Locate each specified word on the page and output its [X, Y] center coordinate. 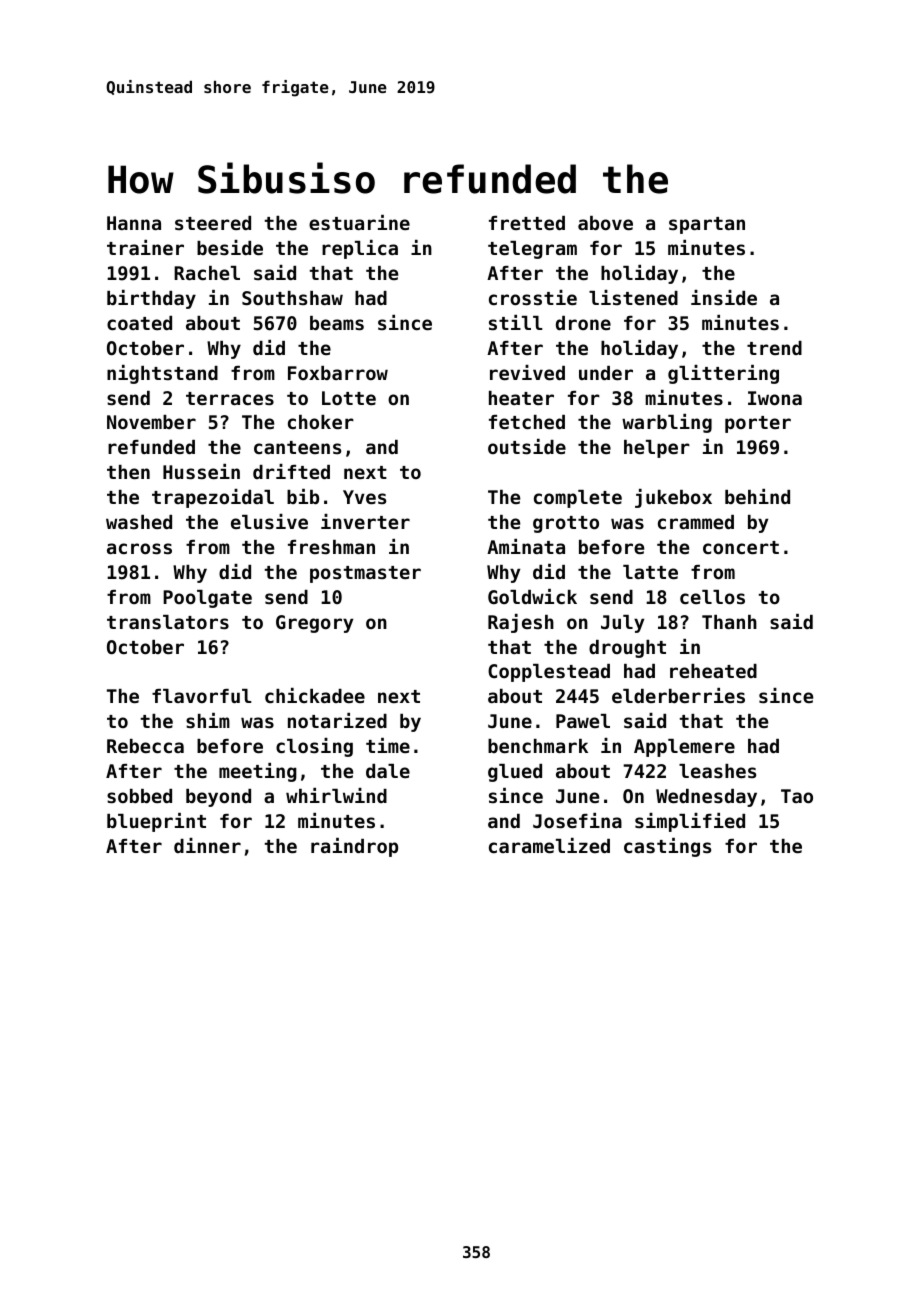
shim [208, 720]
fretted [527, 223]
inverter [365, 521]
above [605, 223]
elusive [269, 522]
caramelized [549, 845]
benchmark [538, 746]
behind [757, 496]
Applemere [684, 748]
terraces [230, 399]
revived [527, 372]
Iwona [775, 398]
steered [213, 223]
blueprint [156, 822]
